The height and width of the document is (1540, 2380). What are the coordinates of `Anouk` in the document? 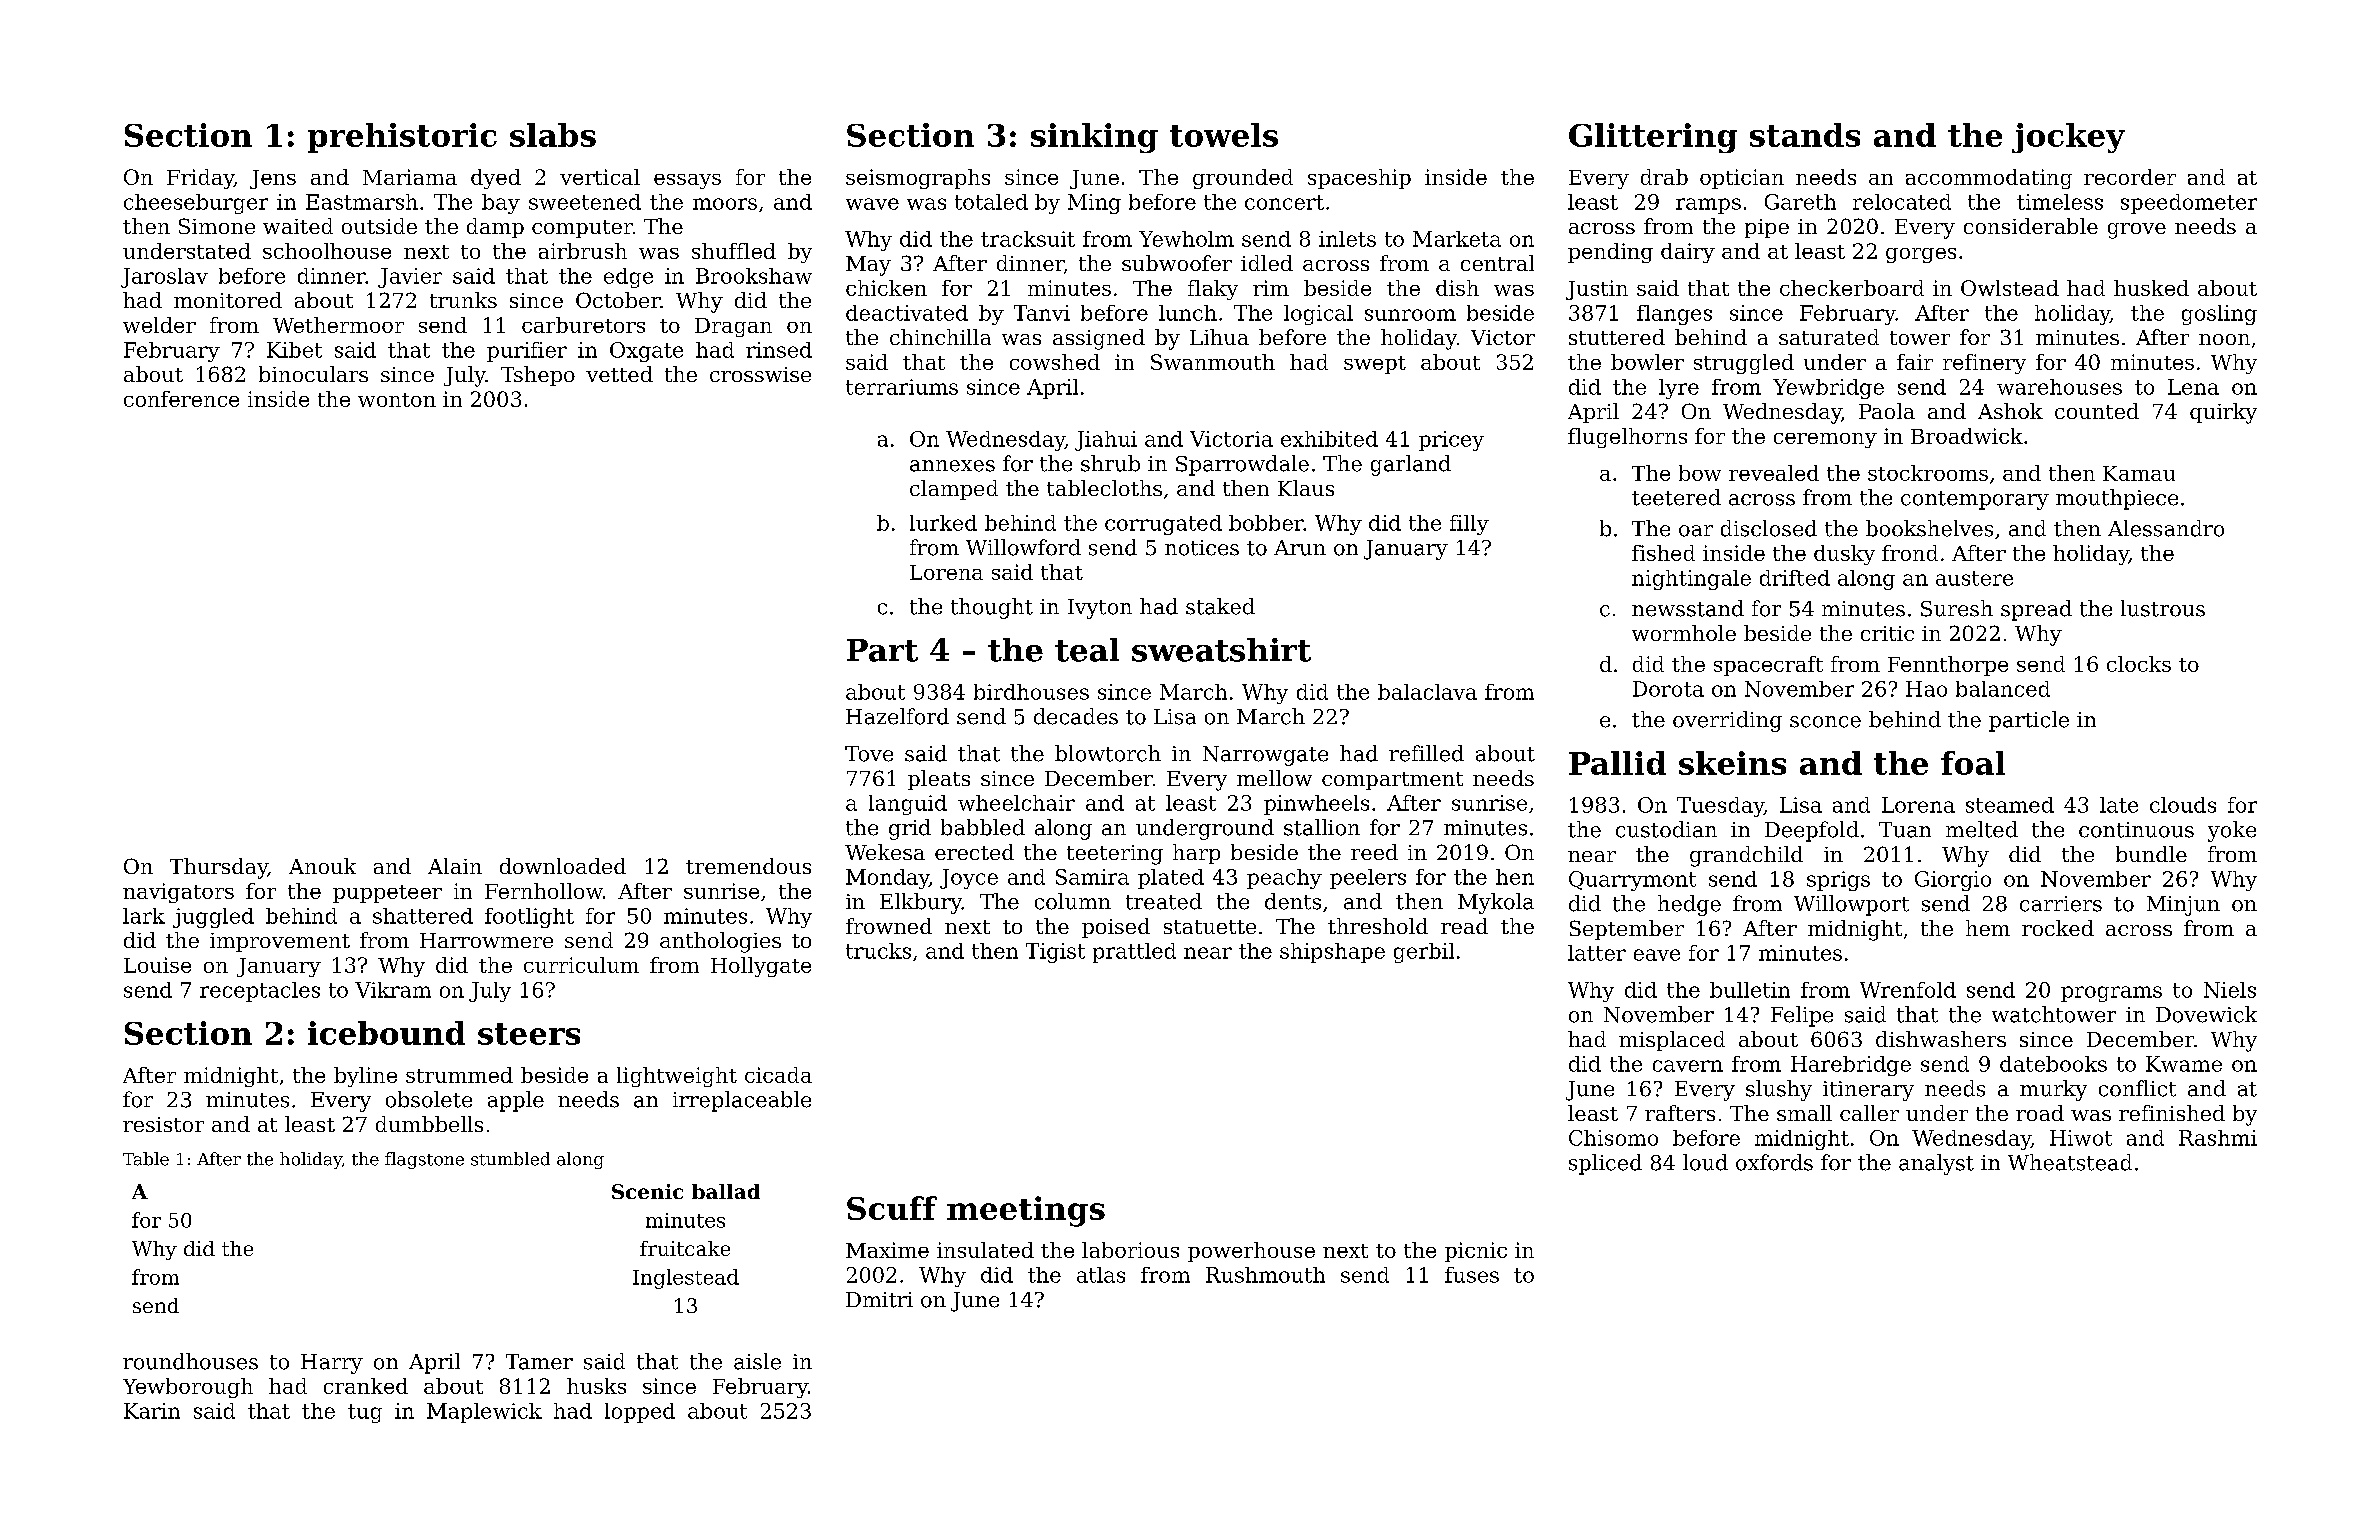 It's located at (322, 866).
